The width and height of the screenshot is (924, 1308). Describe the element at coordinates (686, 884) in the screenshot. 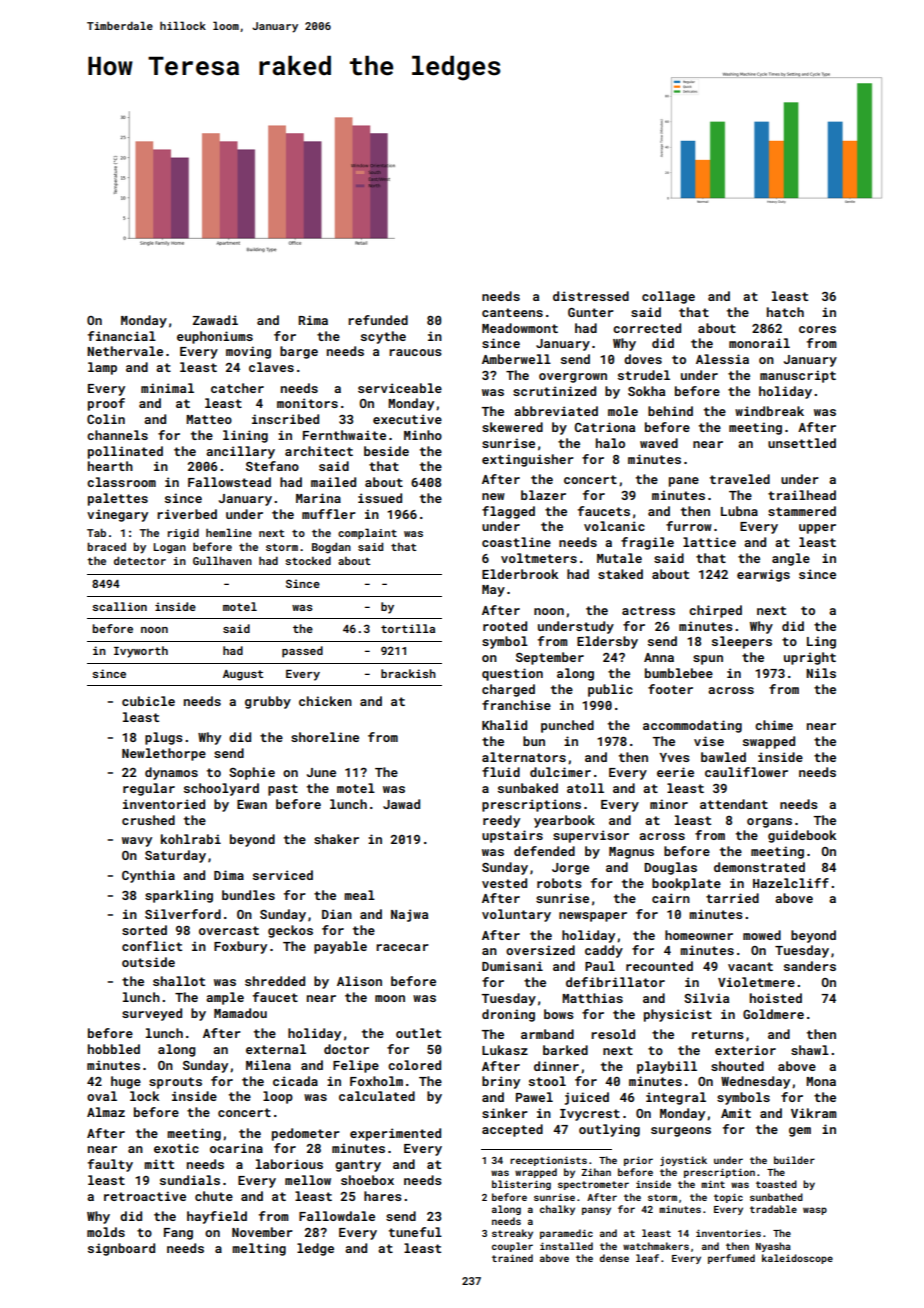

I see `bookplate` at that location.
